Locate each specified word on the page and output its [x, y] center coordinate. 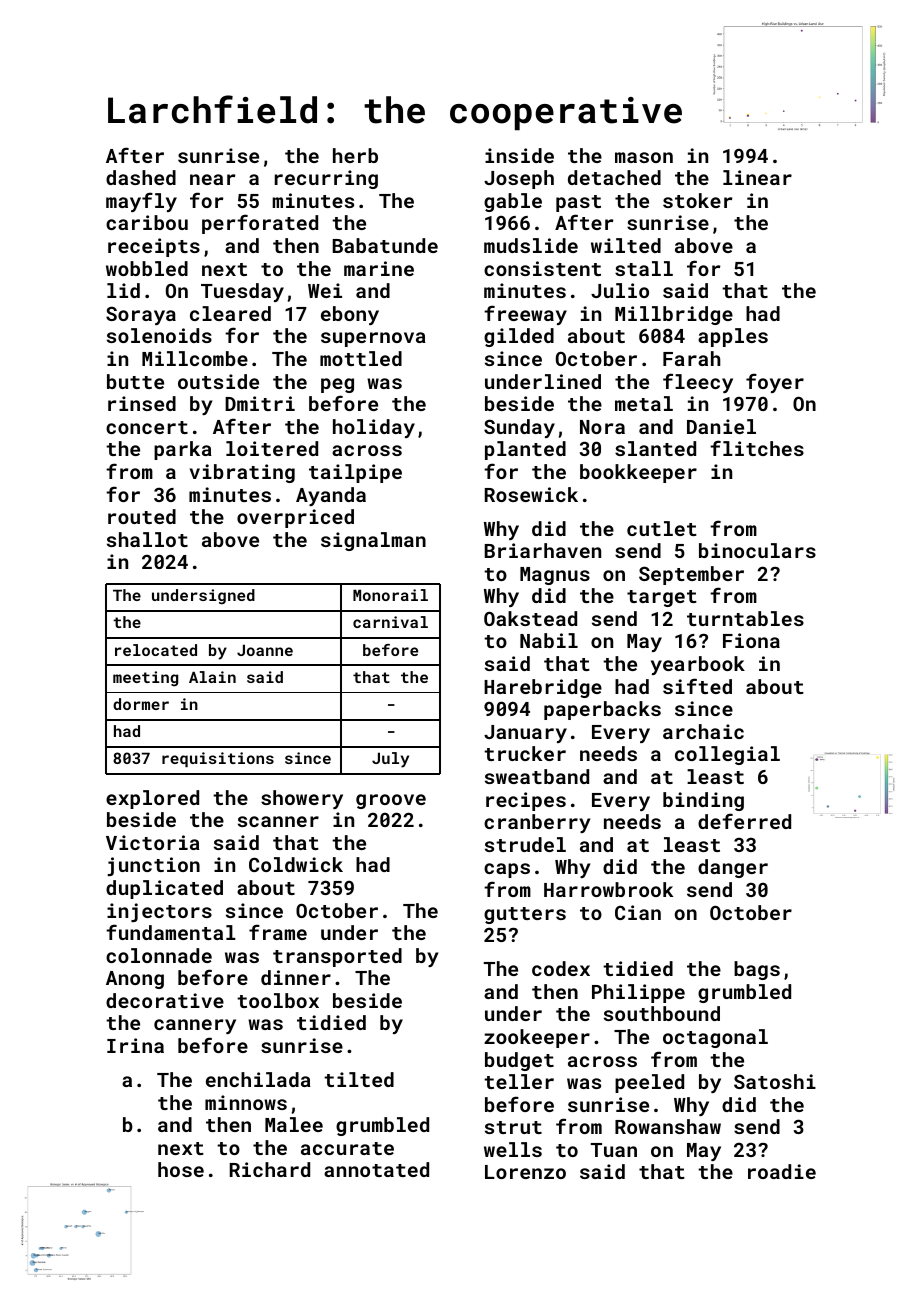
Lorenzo [525, 1172]
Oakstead [530, 618]
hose [181, 1169]
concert [147, 427]
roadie [782, 1171]
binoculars [757, 550]
